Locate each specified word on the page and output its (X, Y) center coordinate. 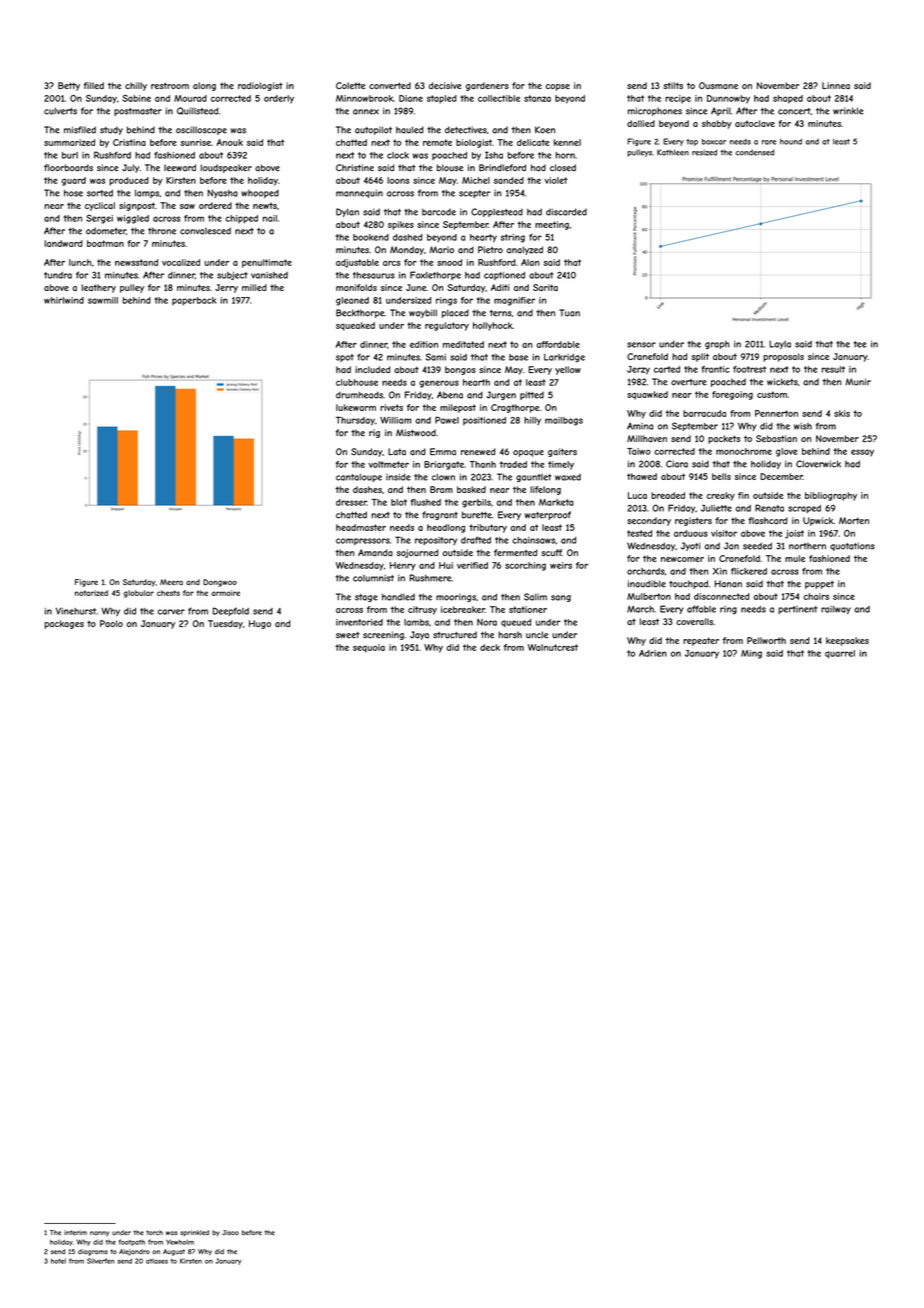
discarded (566, 212)
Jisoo (230, 1232)
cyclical (100, 206)
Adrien (653, 653)
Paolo (111, 623)
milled (254, 287)
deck (490, 647)
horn (565, 155)
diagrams (93, 1252)
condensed (755, 152)
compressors (363, 541)
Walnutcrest (553, 647)
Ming (751, 654)
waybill (423, 313)
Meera (171, 582)
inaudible (647, 584)
